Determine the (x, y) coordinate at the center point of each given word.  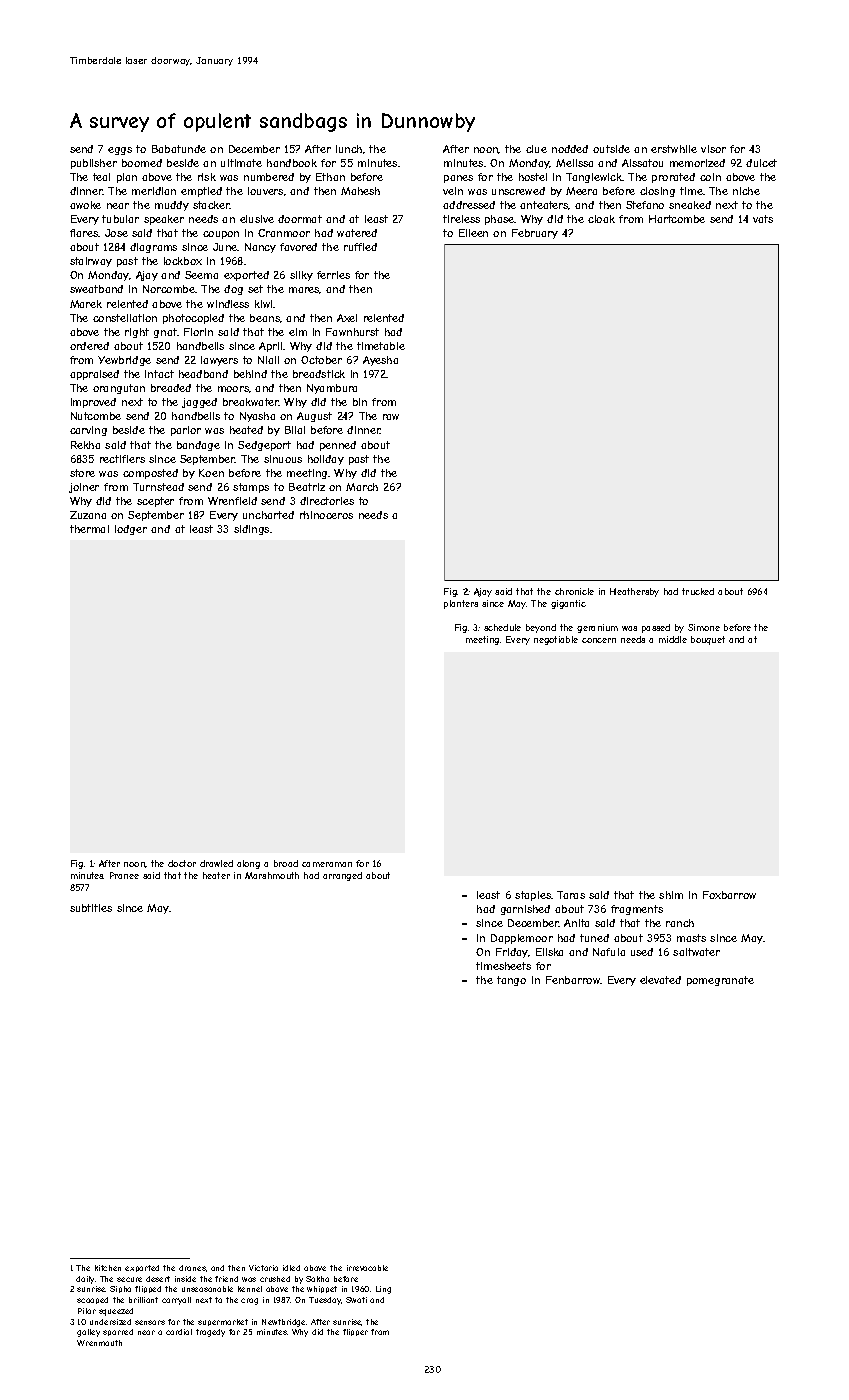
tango (511, 981)
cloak (601, 219)
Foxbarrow (729, 895)
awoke (85, 205)
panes (458, 179)
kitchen (108, 1268)
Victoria (263, 1268)
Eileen (473, 233)
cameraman (327, 864)
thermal (89, 529)
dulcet (761, 163)
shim (671, 895)
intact (159, 374)
